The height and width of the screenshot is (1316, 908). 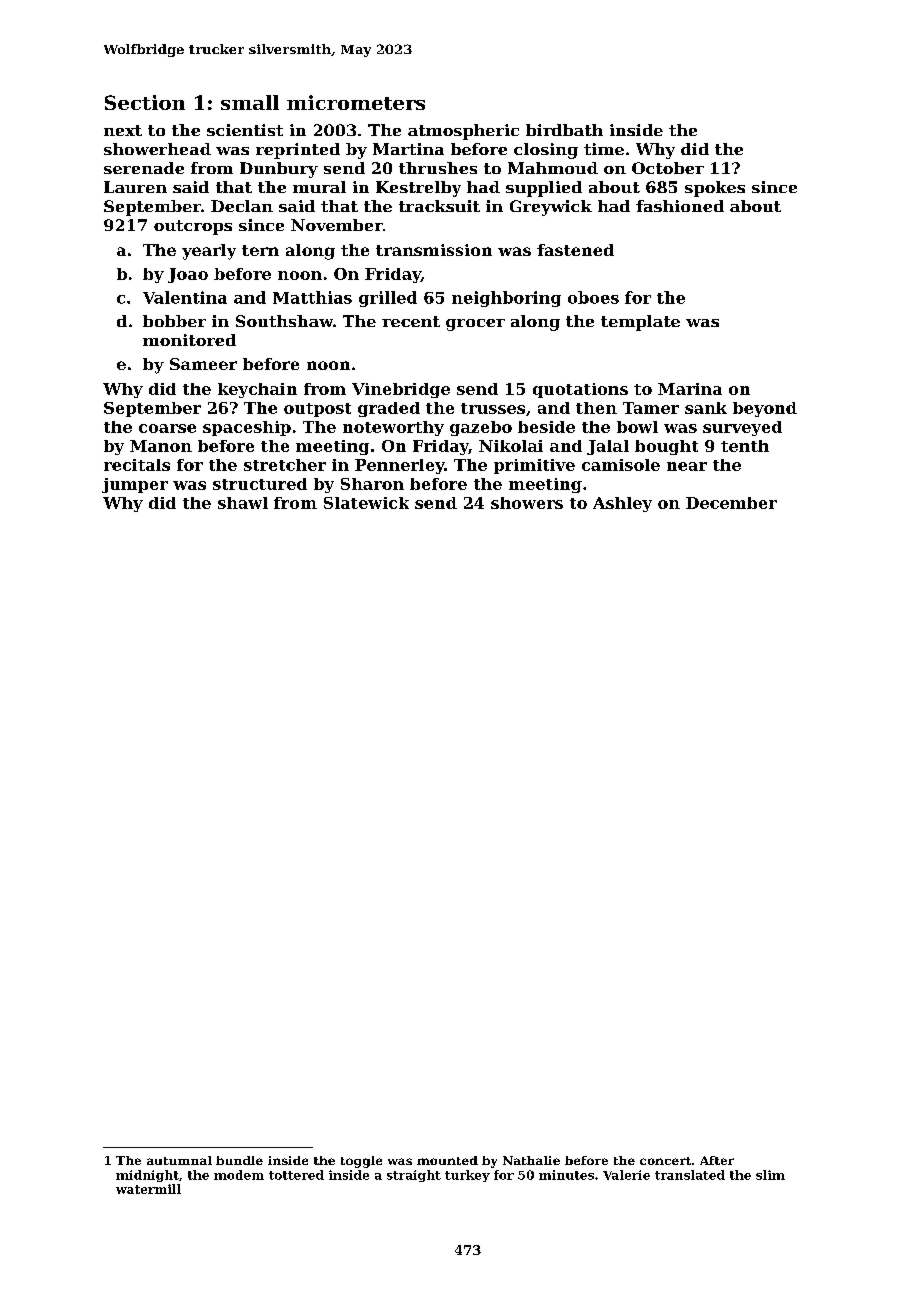 I want to click on bundle, so click(x=239, y=1160).
